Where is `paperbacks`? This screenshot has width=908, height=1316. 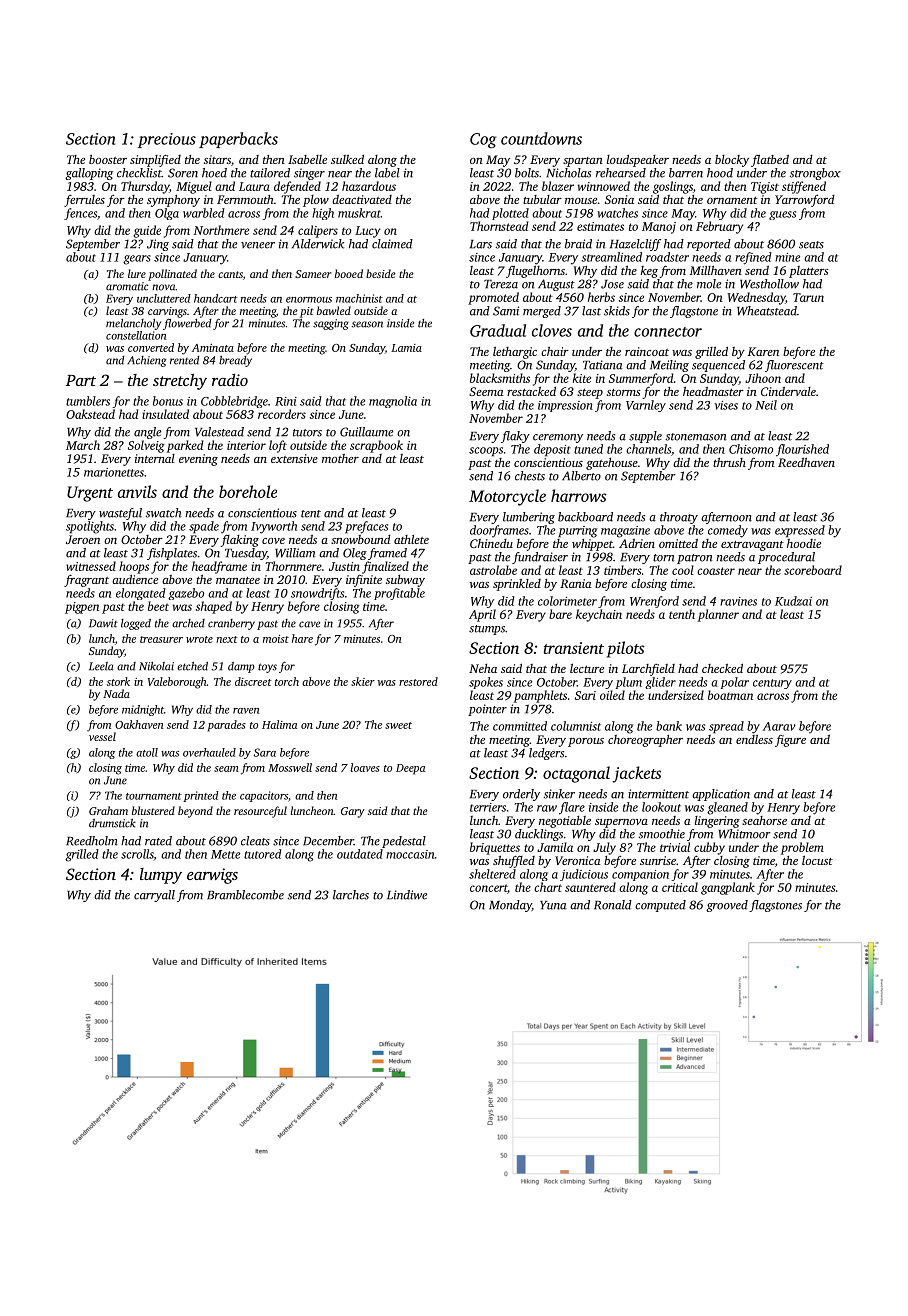
paperbacks is located at coordinates (238, 140).
